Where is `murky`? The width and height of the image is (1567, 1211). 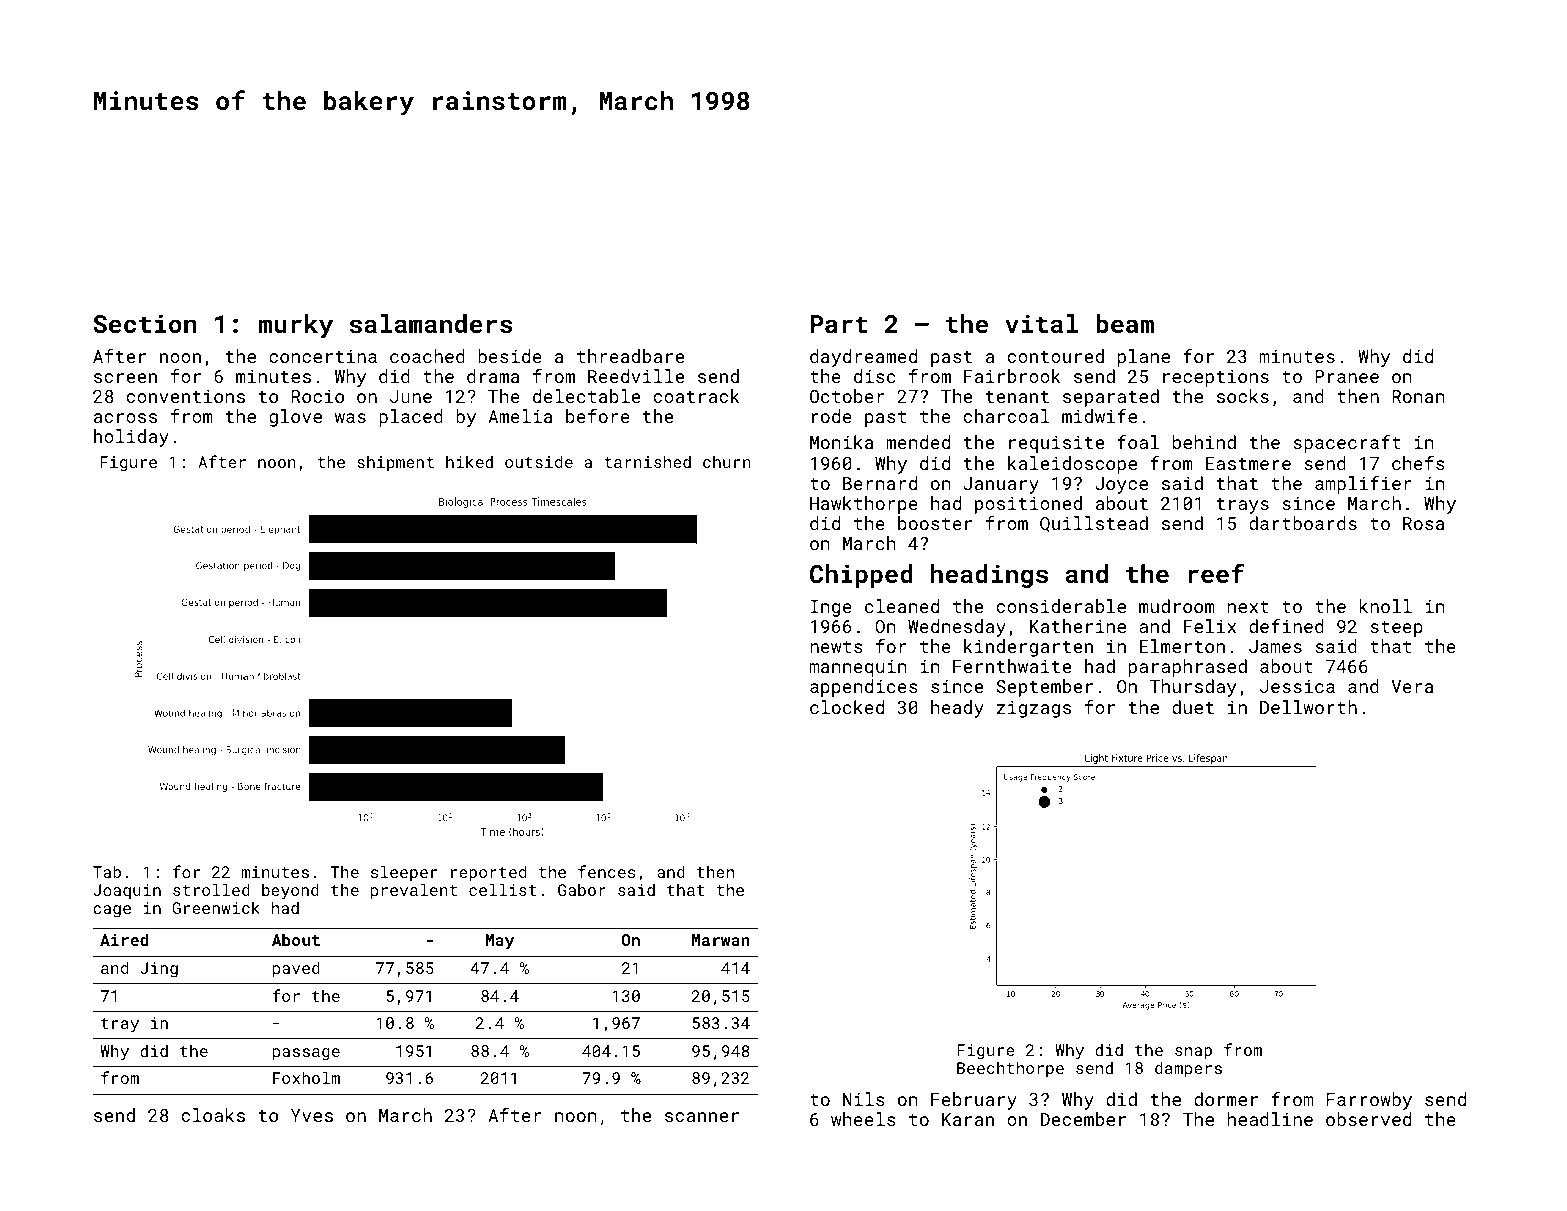 murky is located at coordinates (296, 326).
